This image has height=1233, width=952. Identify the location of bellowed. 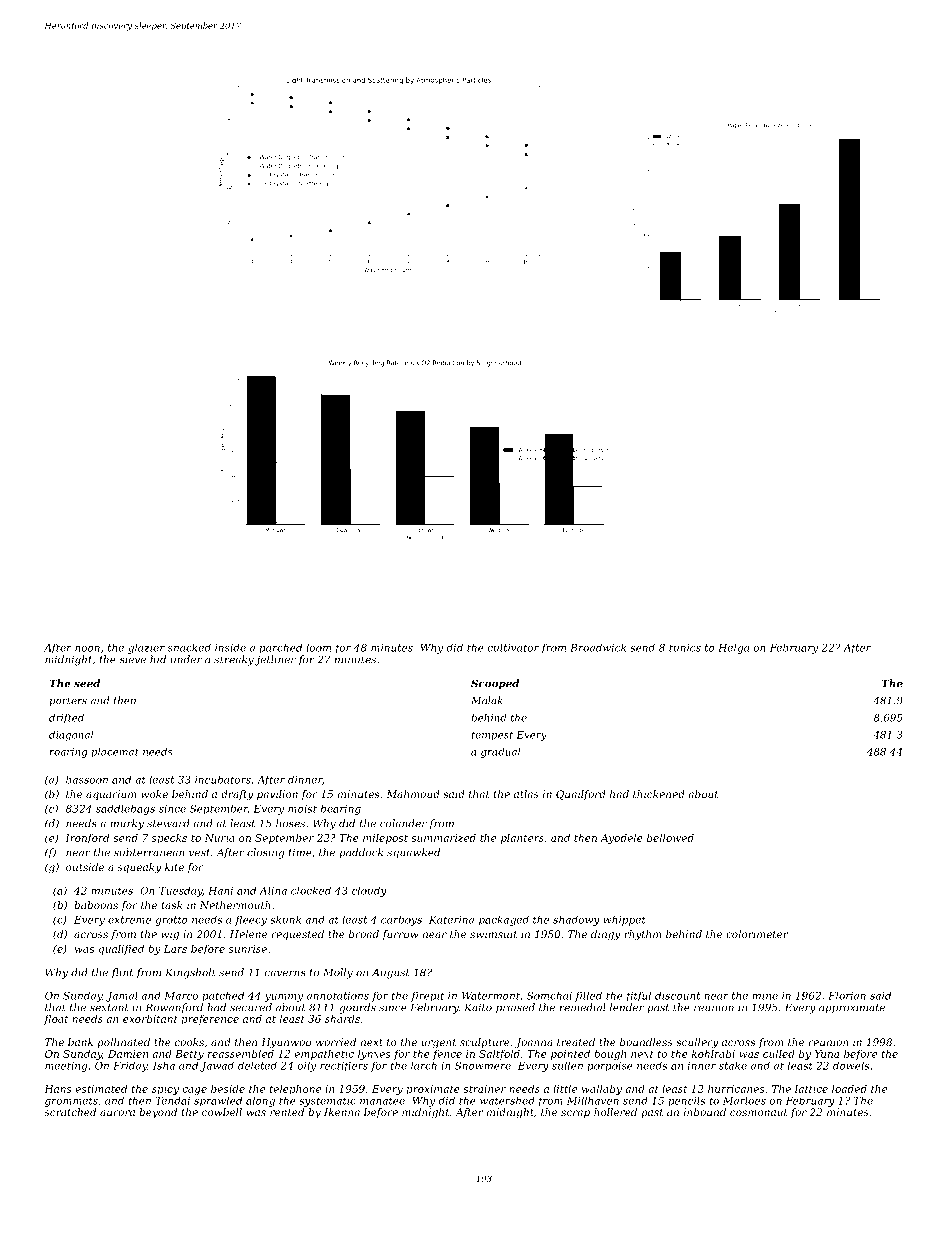
(670, 838).
